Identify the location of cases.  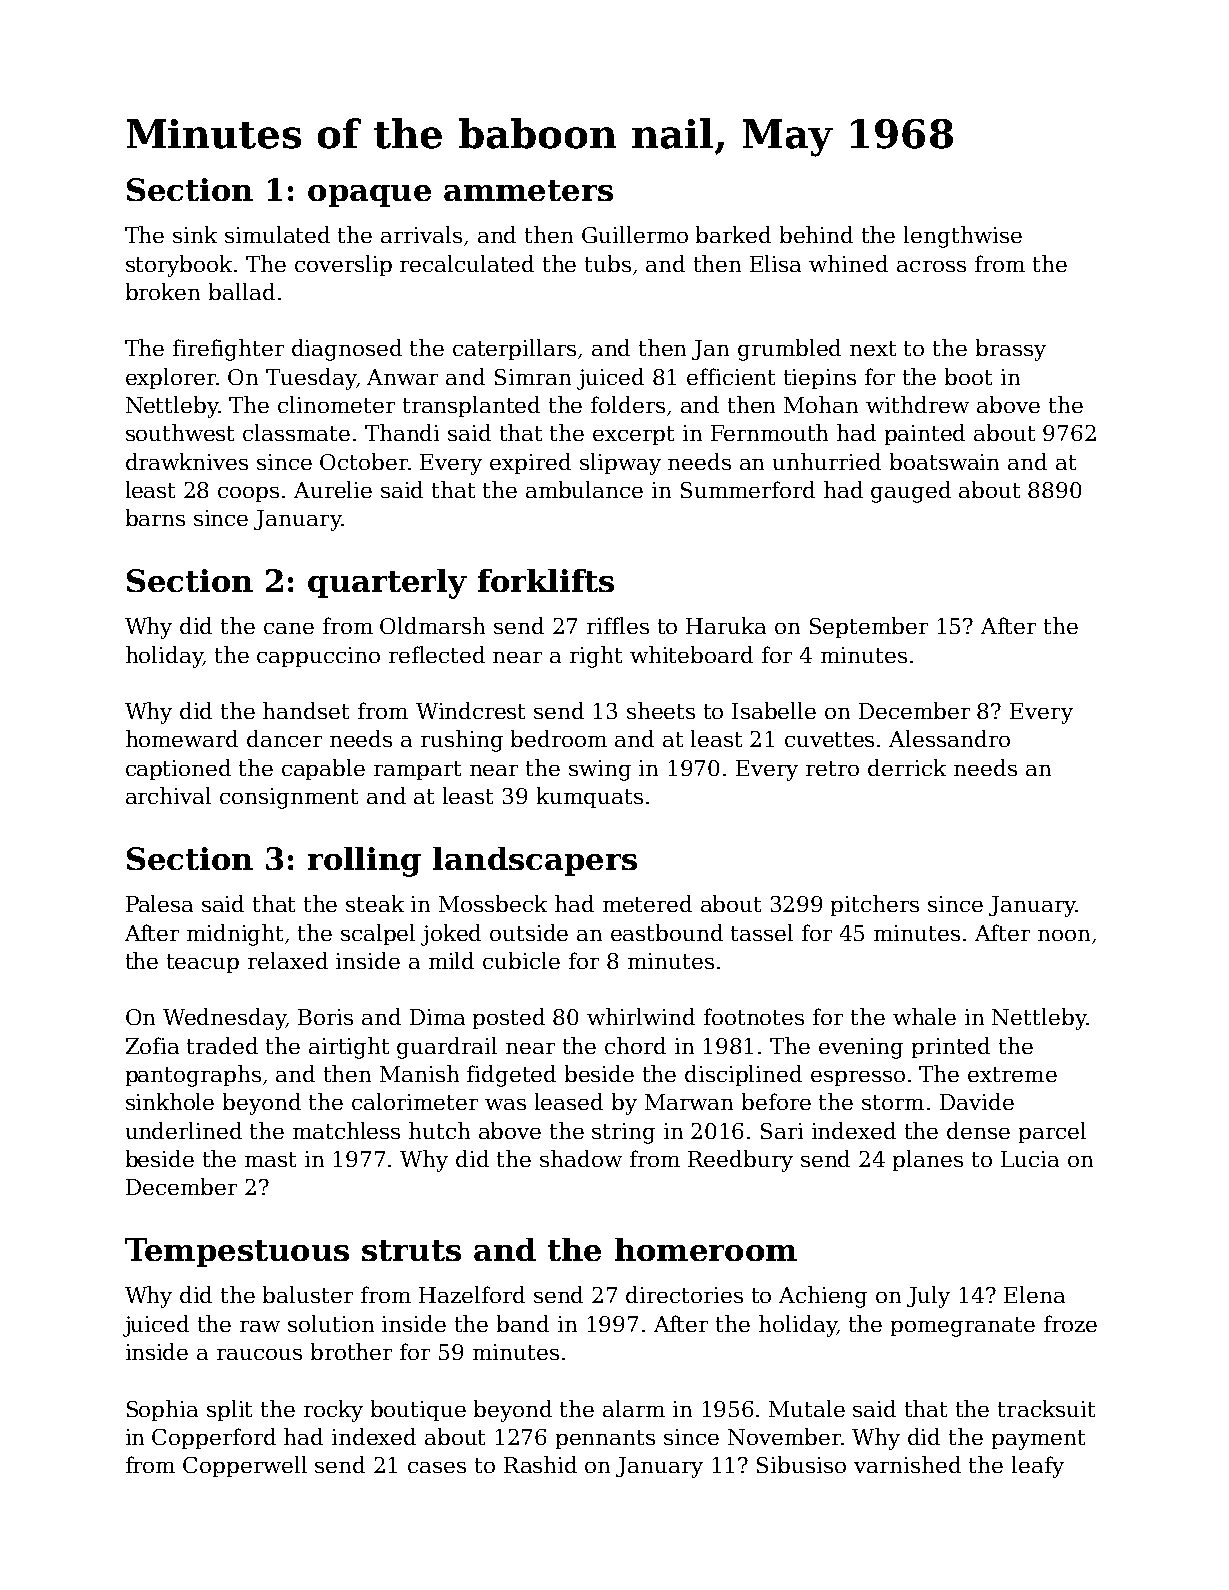
(437, 1467).
